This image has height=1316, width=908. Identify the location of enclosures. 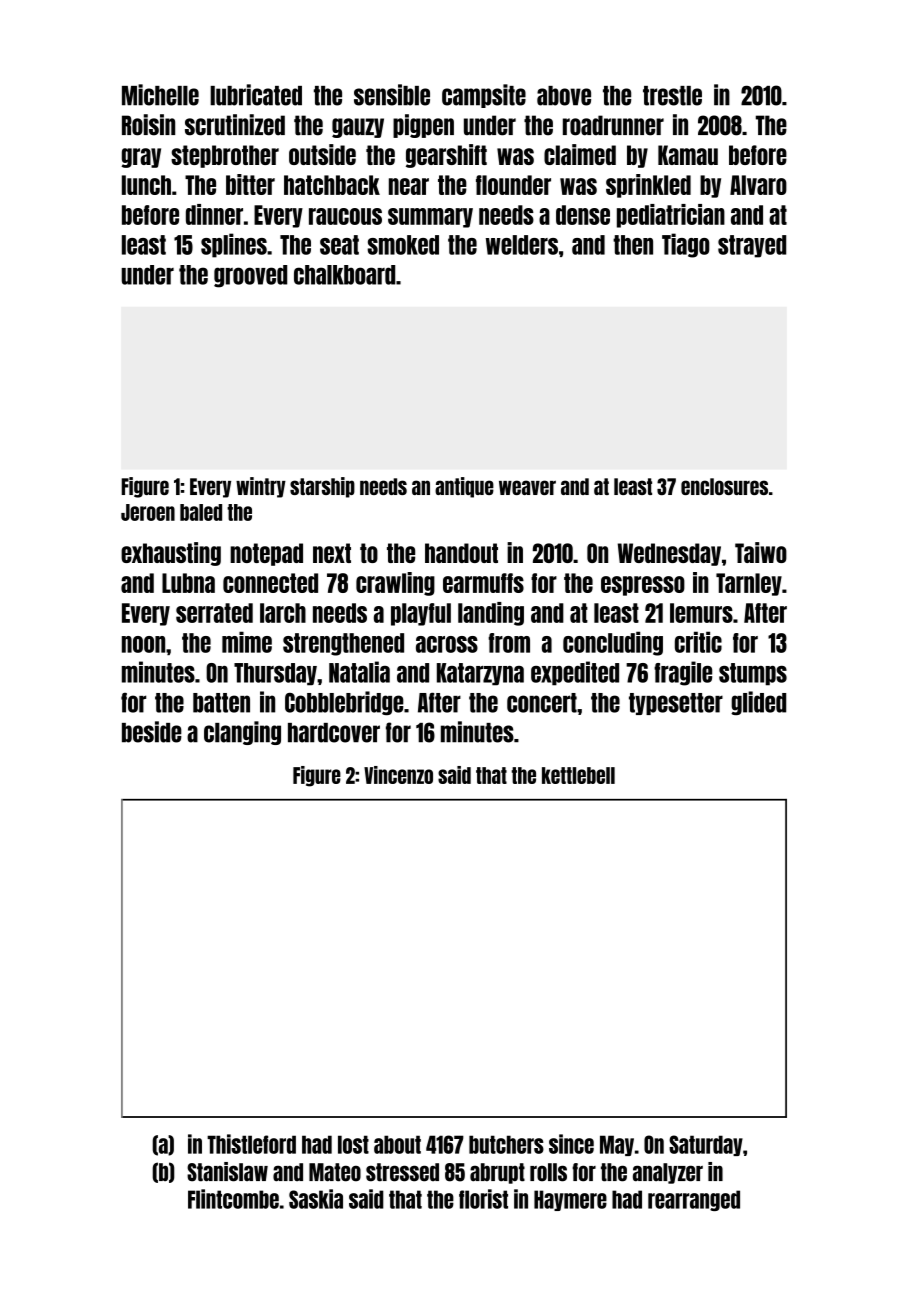
(724, 486).
